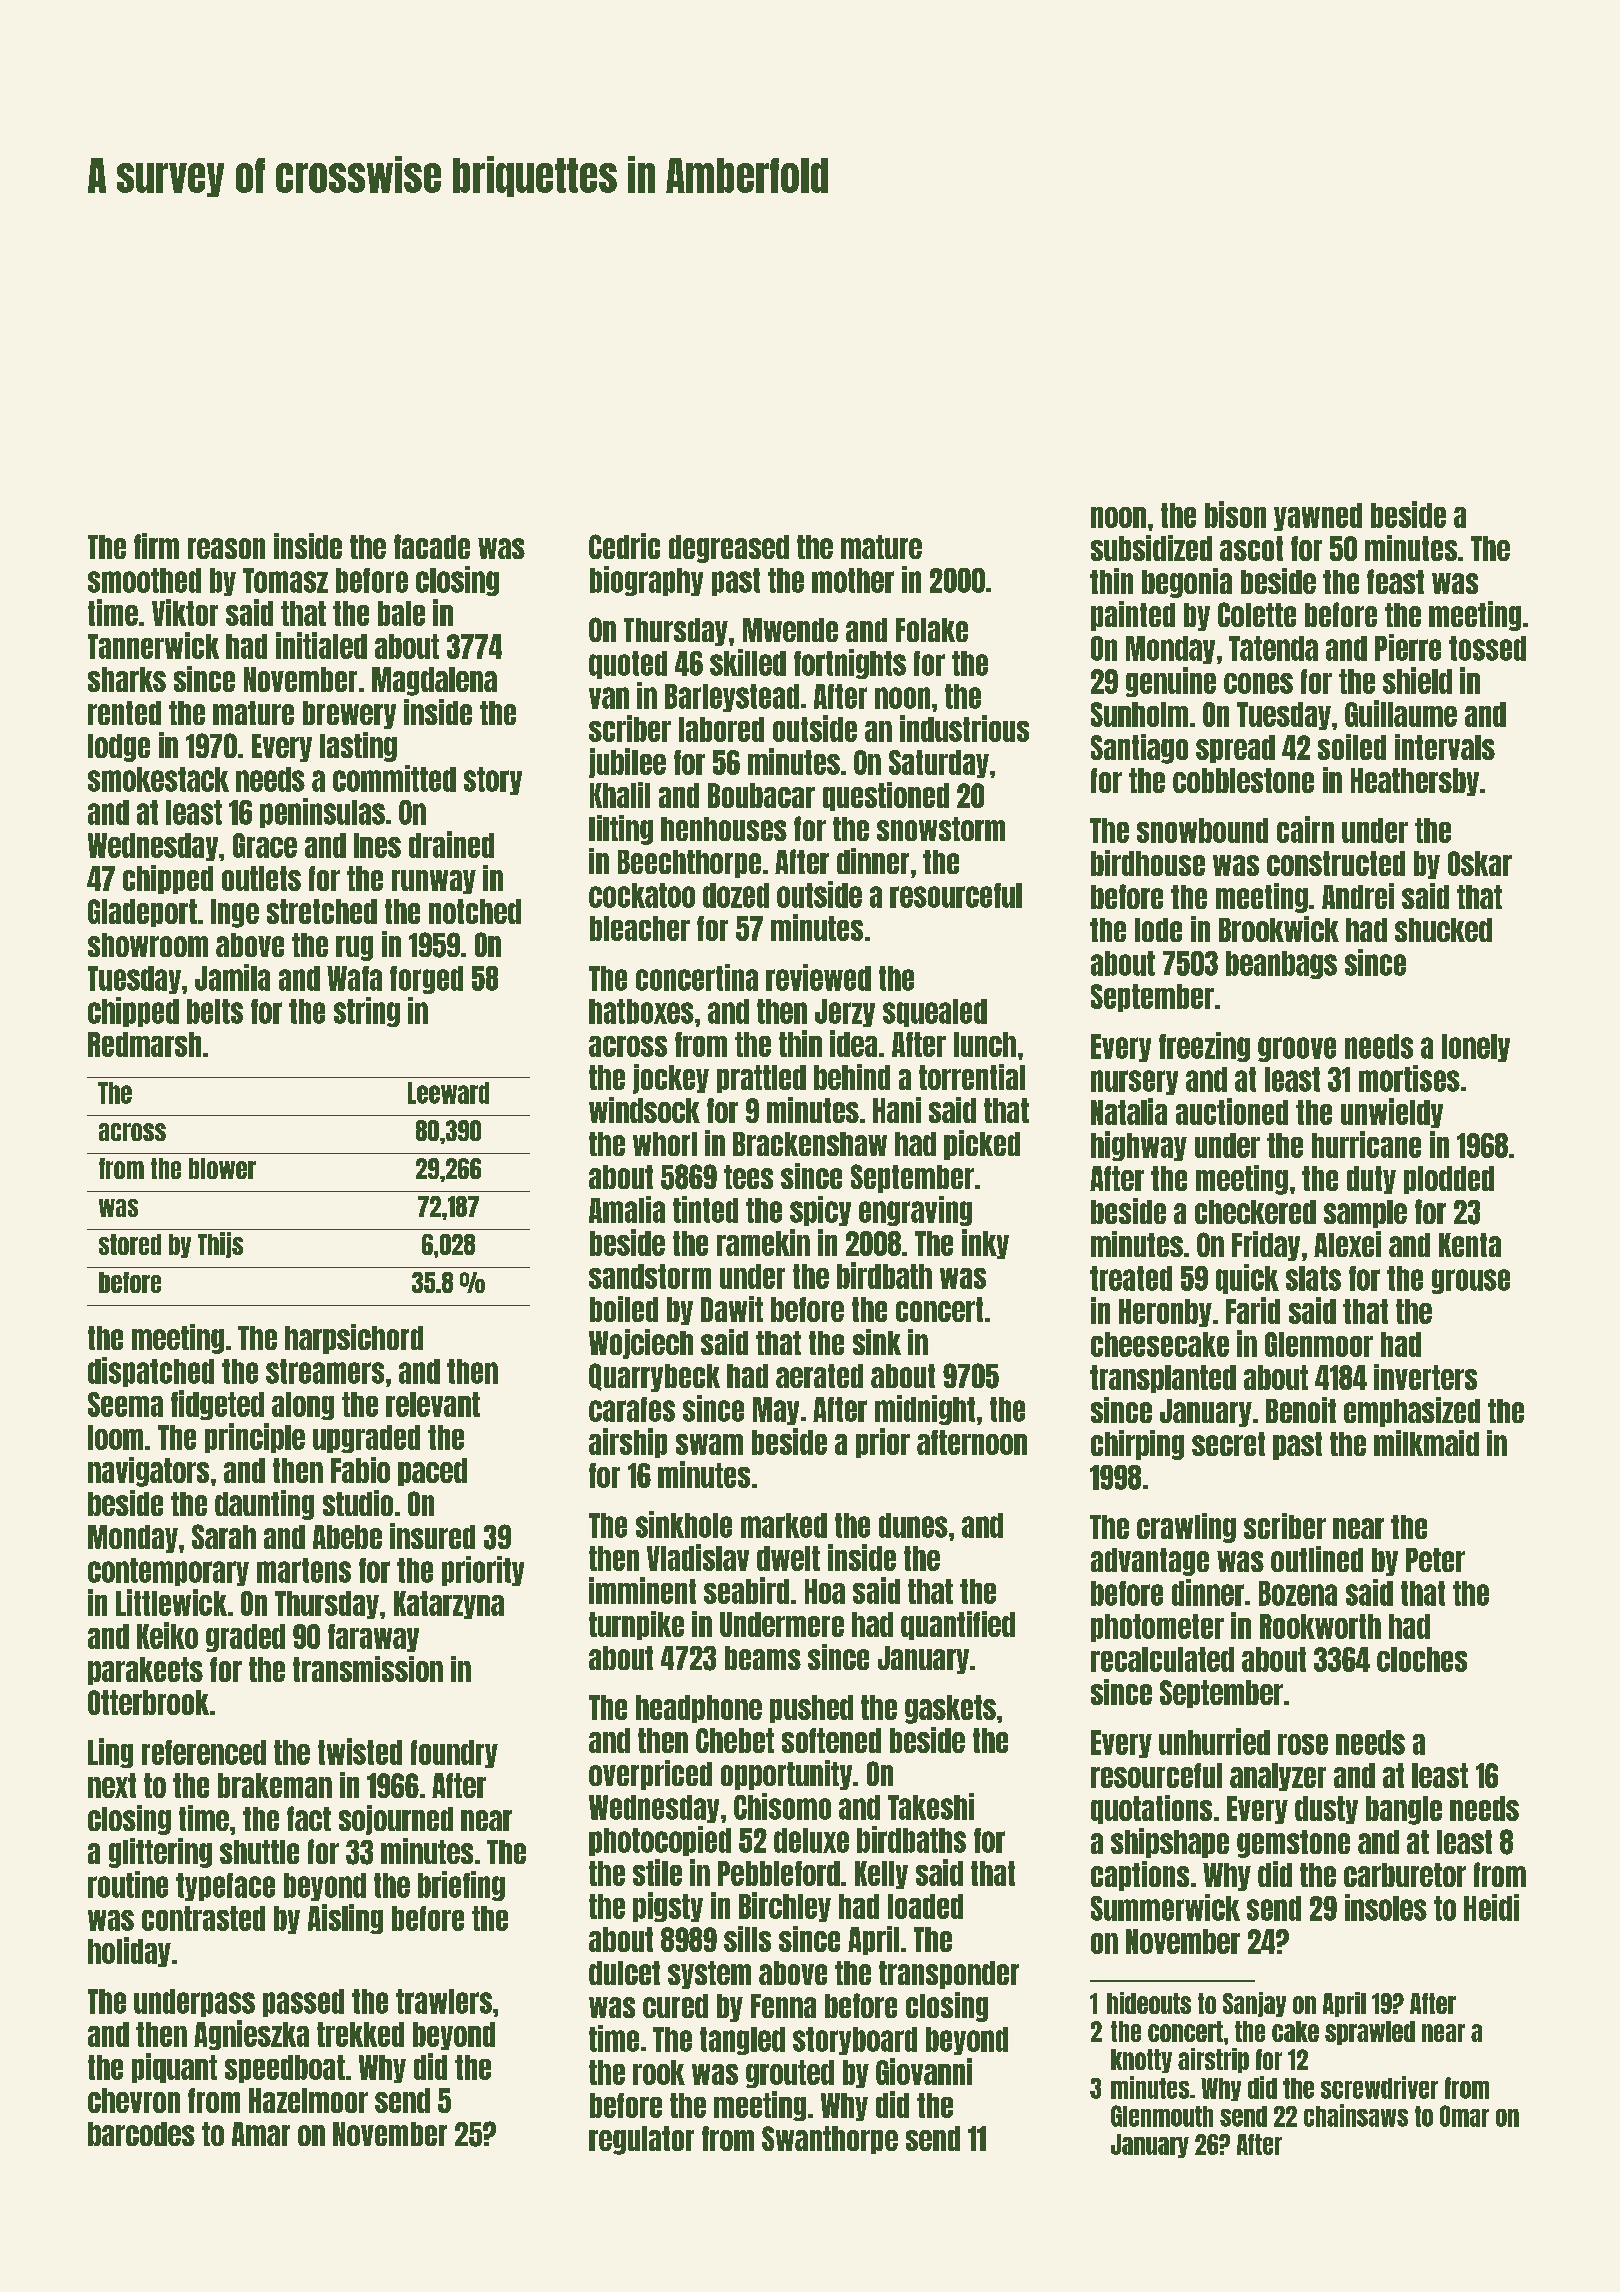  What do you see at coordinates (433, 1404) in the screenshot?
I see `relevant` at bounding box center [433, 1404].
